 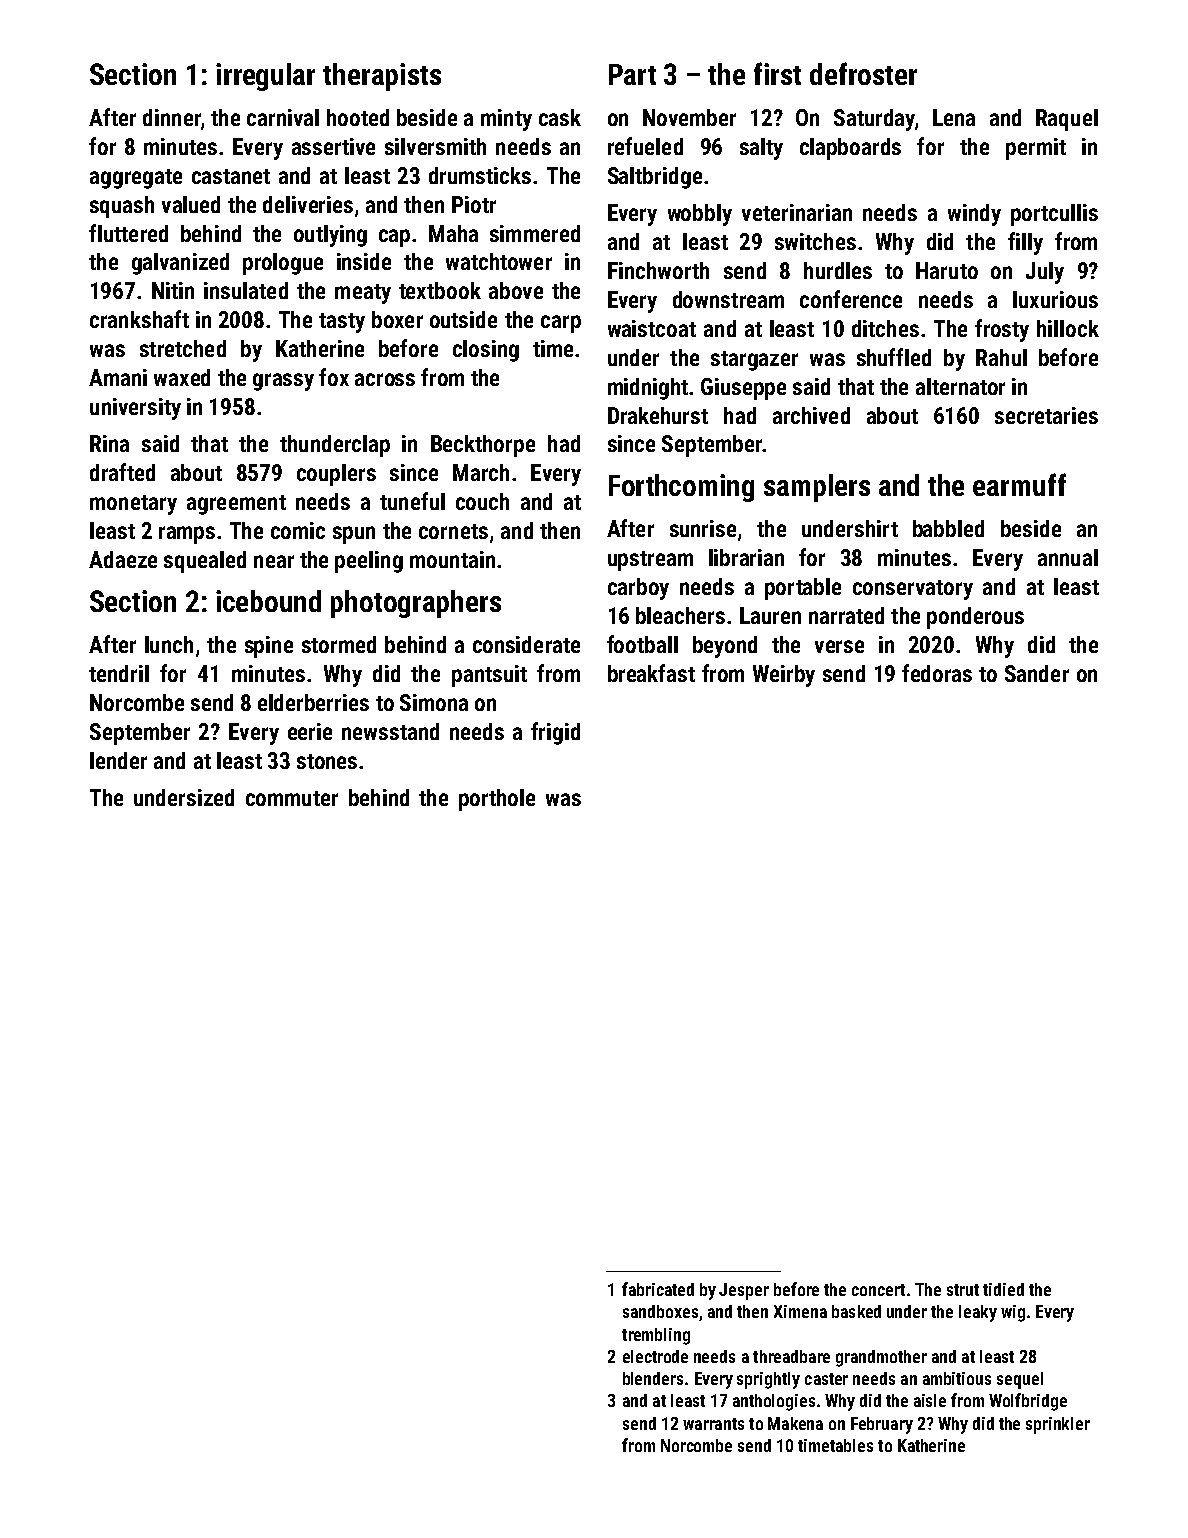 What do you see at coordinates (1068, 557) in the screenshot?
I see `annual` at bounding box center [1068, 557].
